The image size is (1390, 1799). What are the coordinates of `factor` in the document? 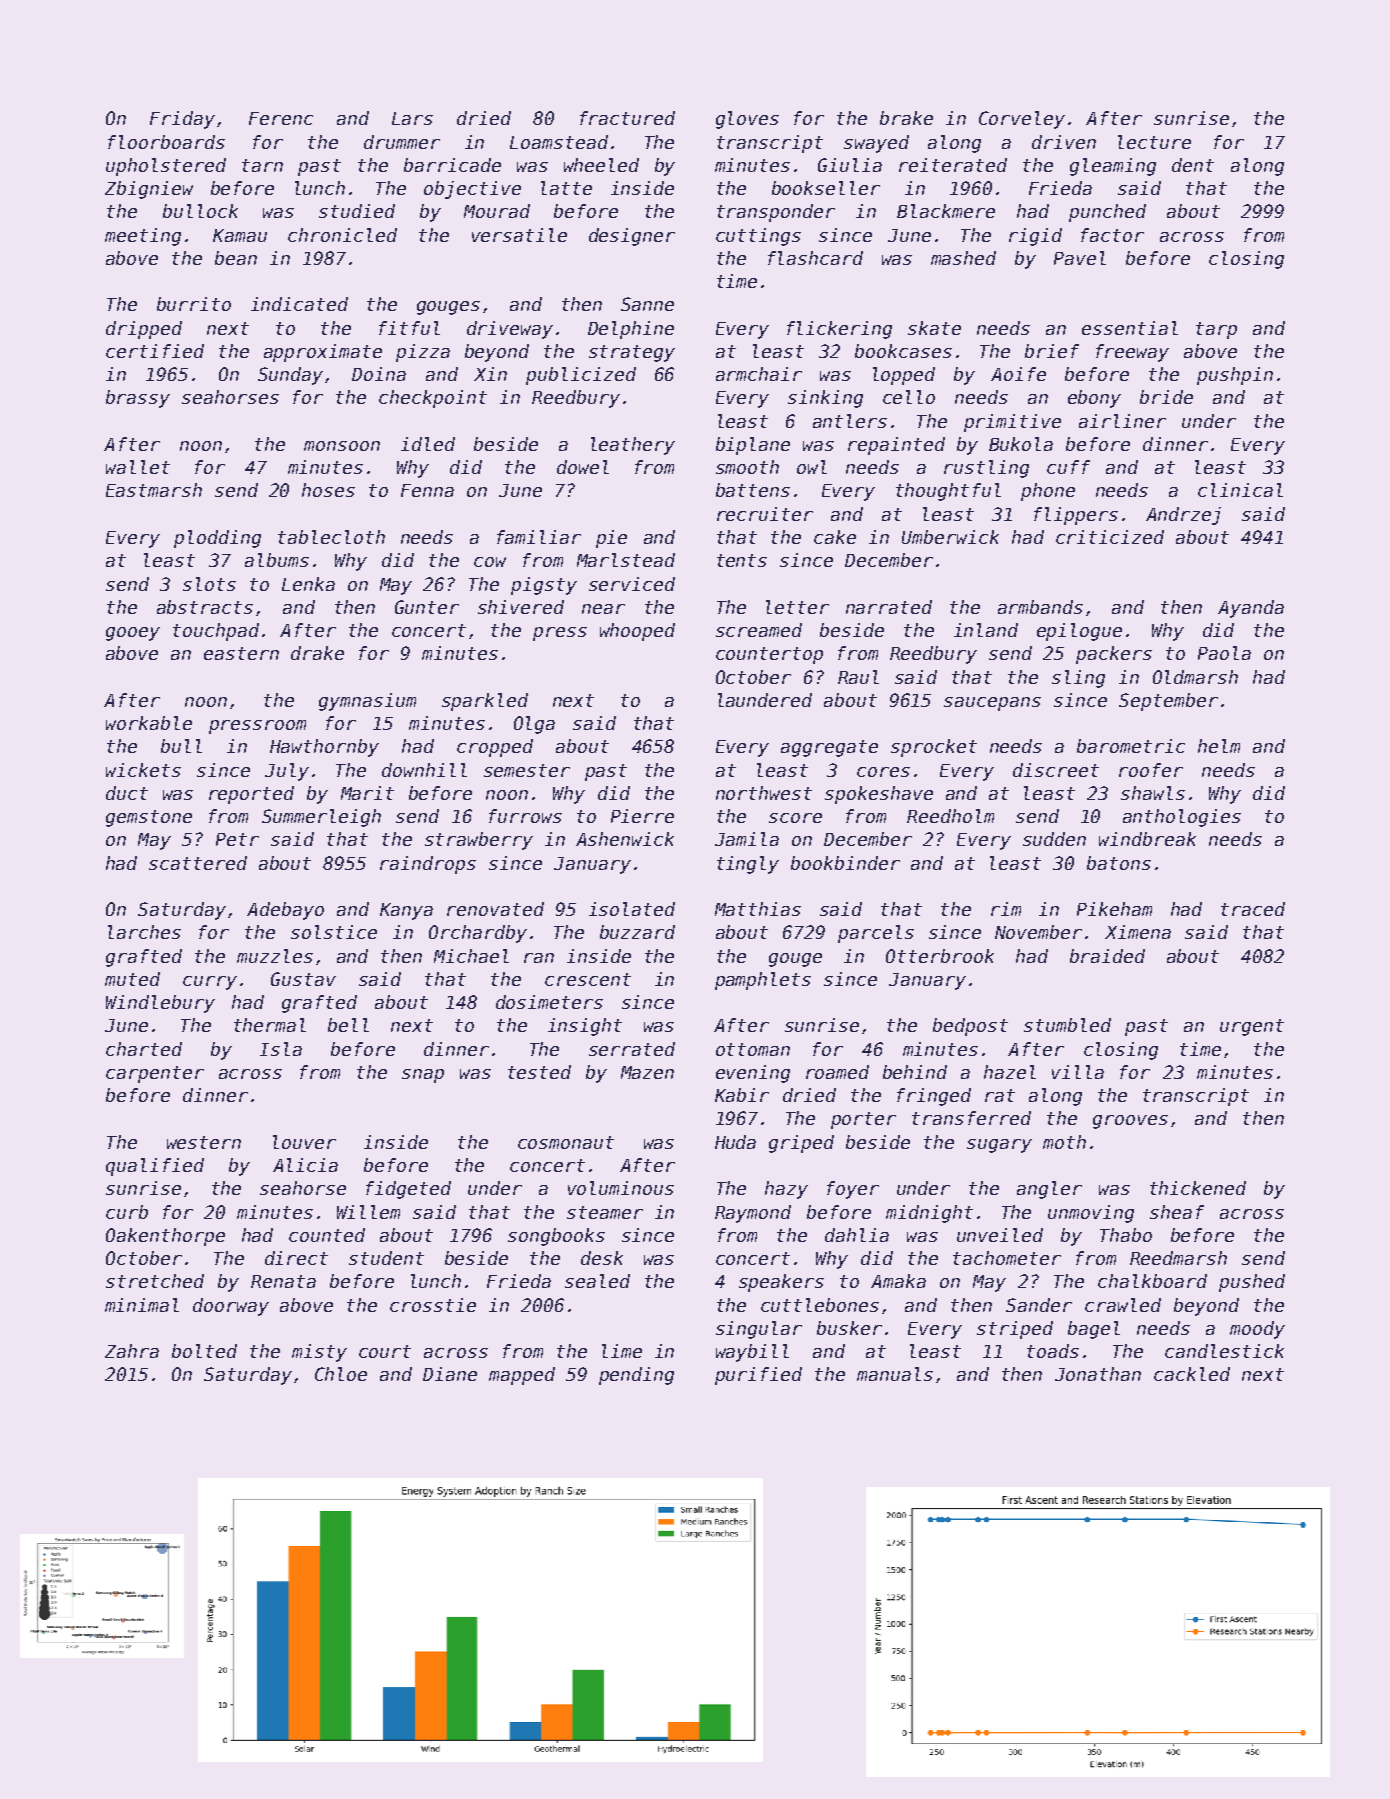 It's located at (1112, 235).
